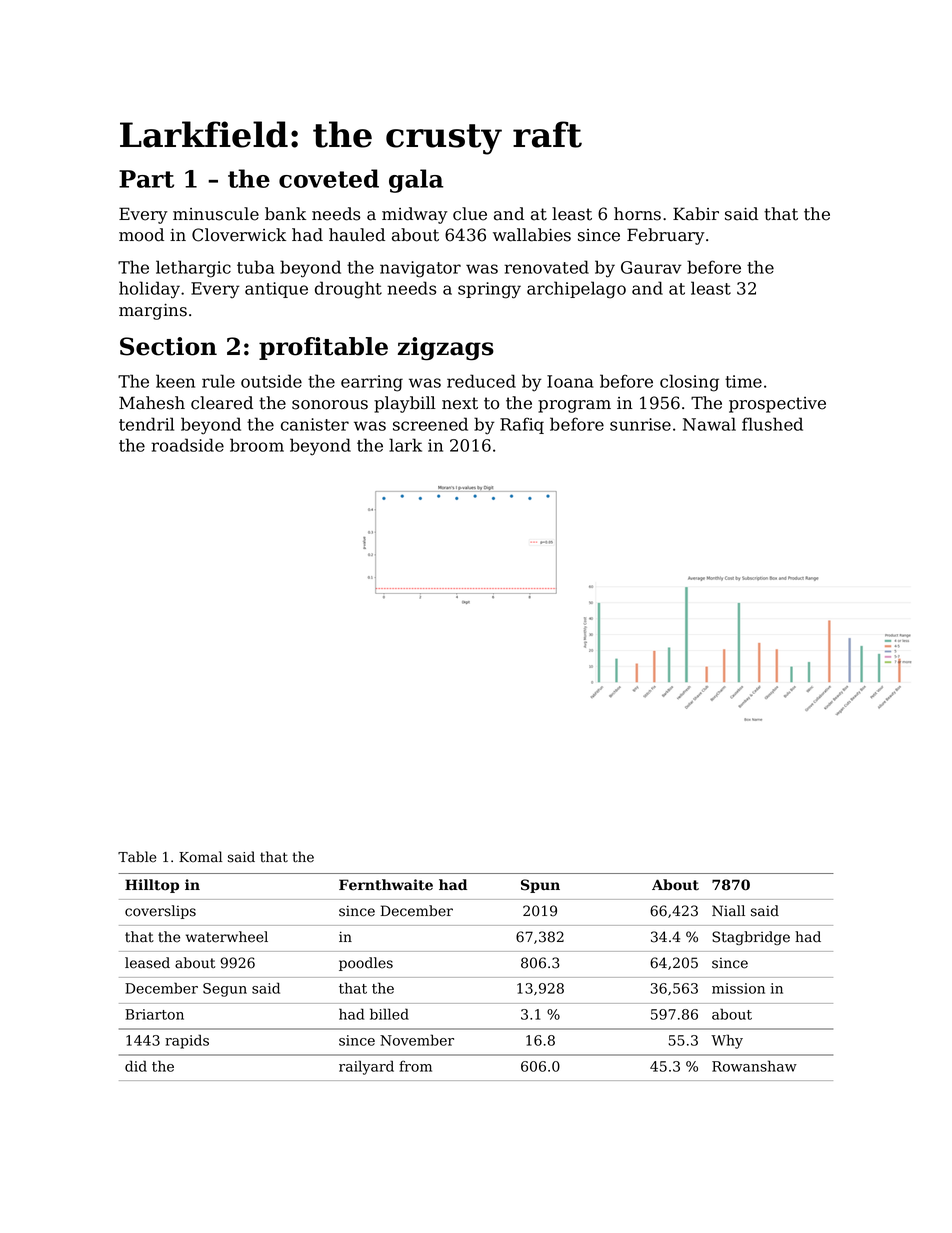 This page has height=1233, width=952. I want to click on coveted, so click(329, 178).
